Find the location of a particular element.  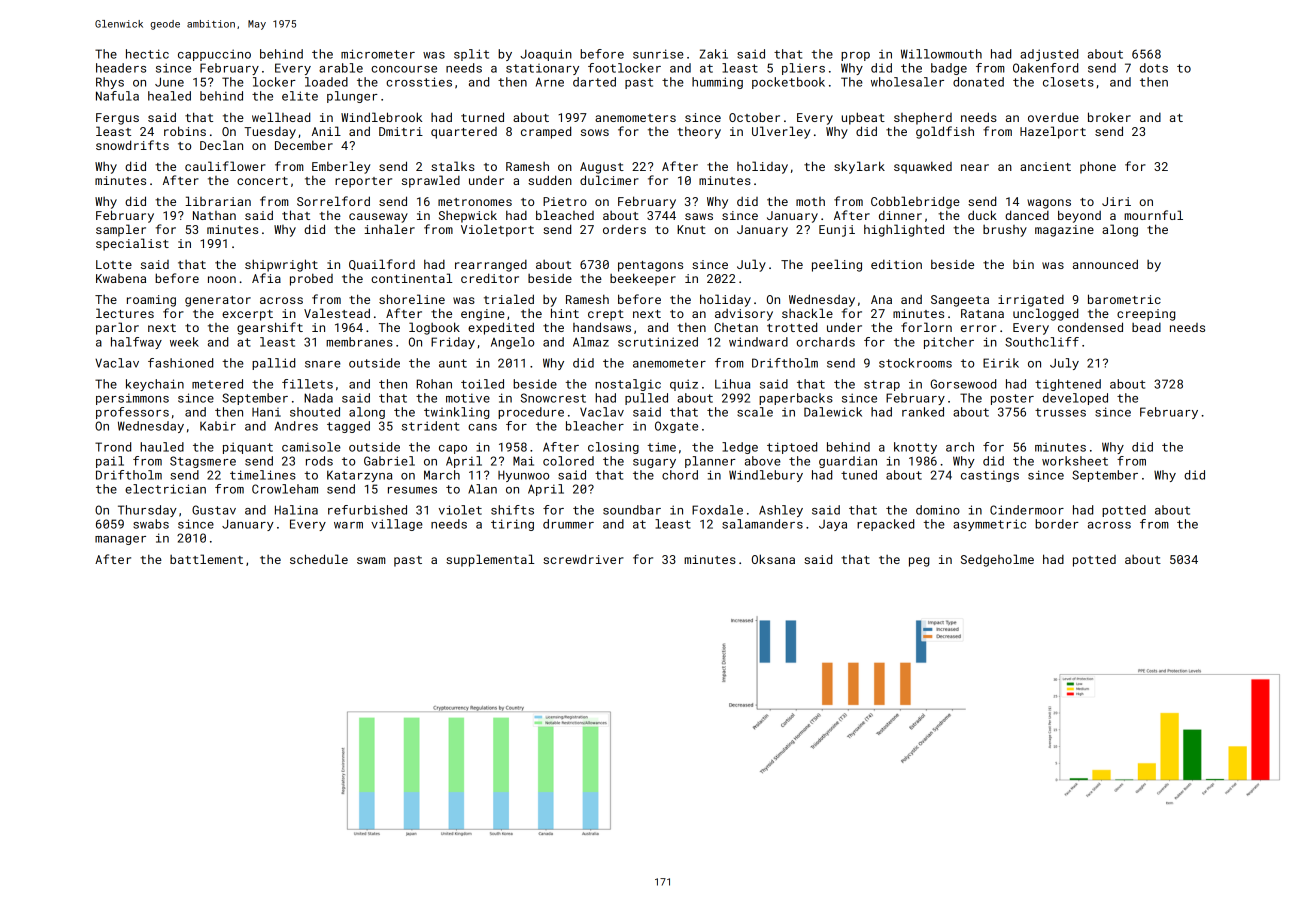

beekeeper is located at coordinates (643, 279).
